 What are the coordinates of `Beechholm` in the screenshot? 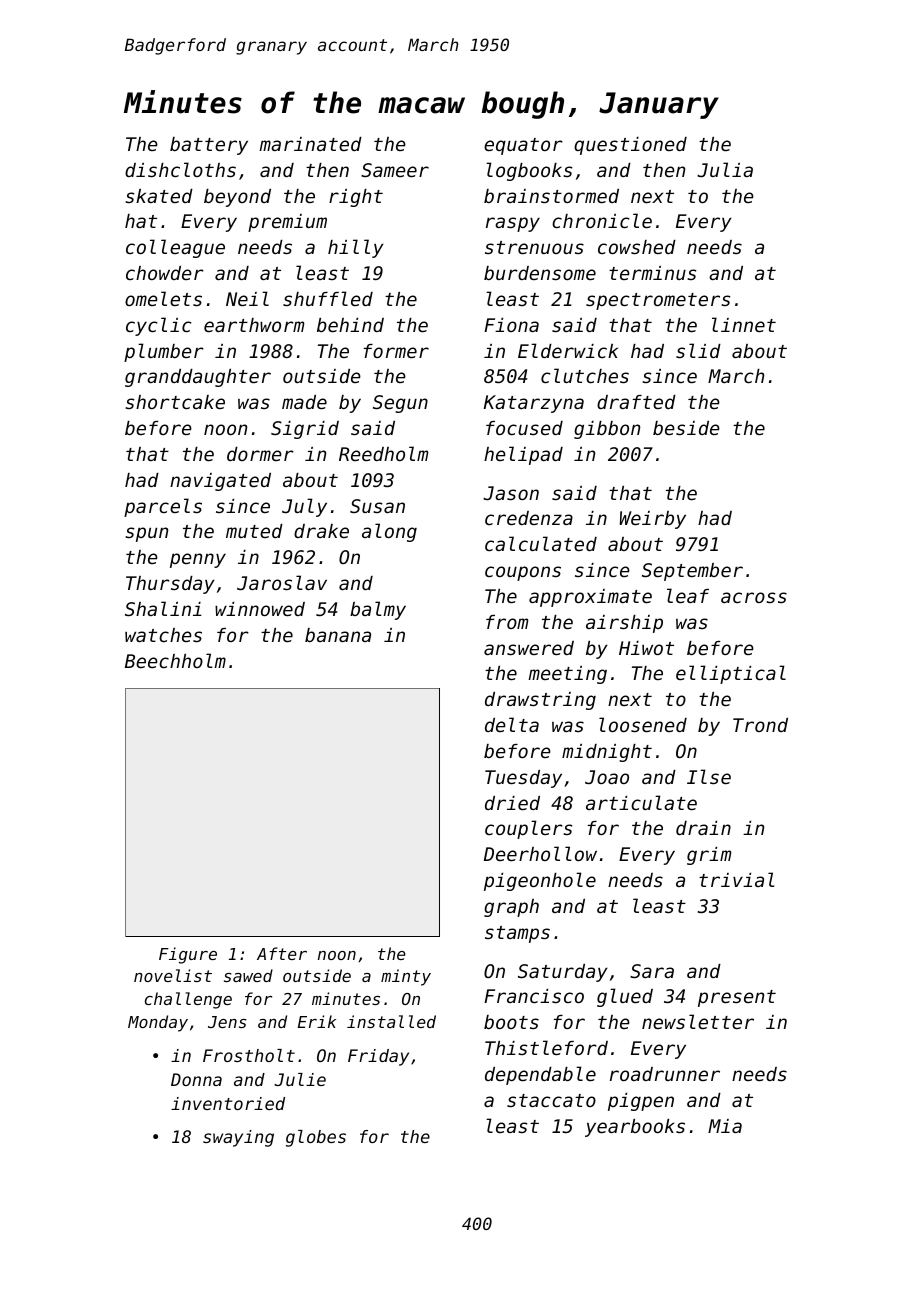 It's located at (175, 660).
